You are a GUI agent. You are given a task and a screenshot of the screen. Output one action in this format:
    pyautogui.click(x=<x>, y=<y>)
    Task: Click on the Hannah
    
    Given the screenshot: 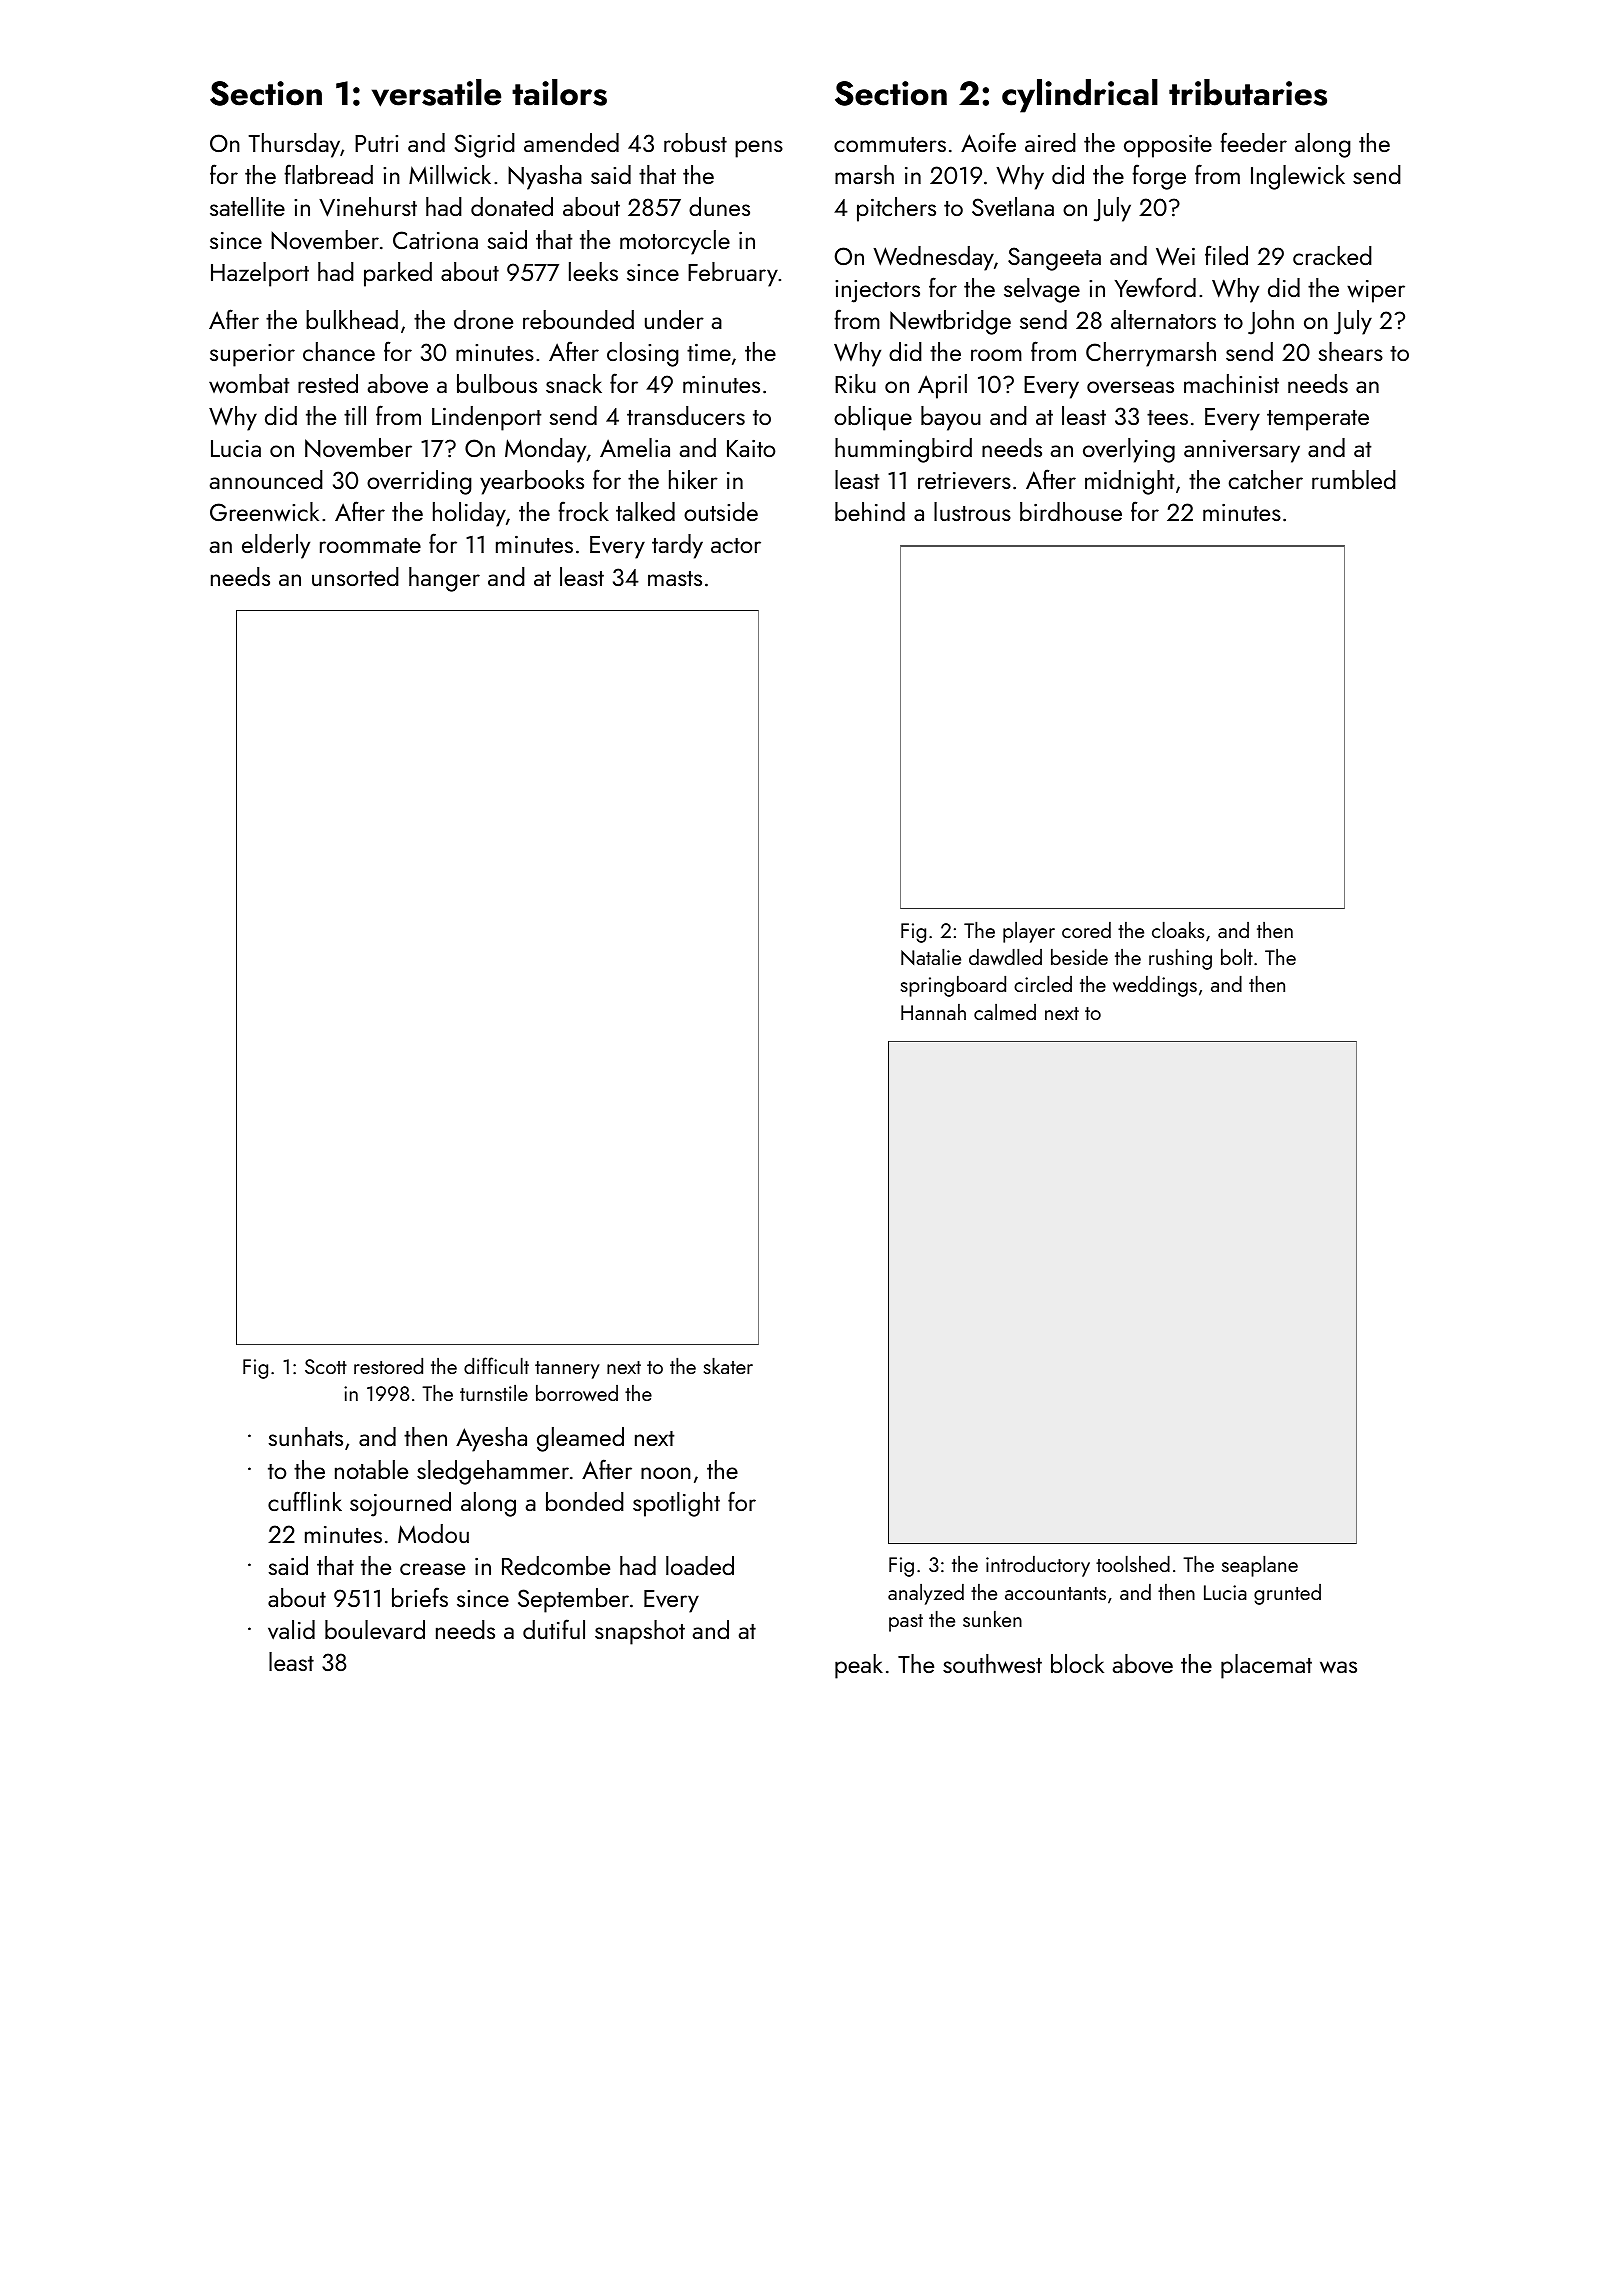 What is the action you would take?
    pyautogui.click(x=933, y=1012)
